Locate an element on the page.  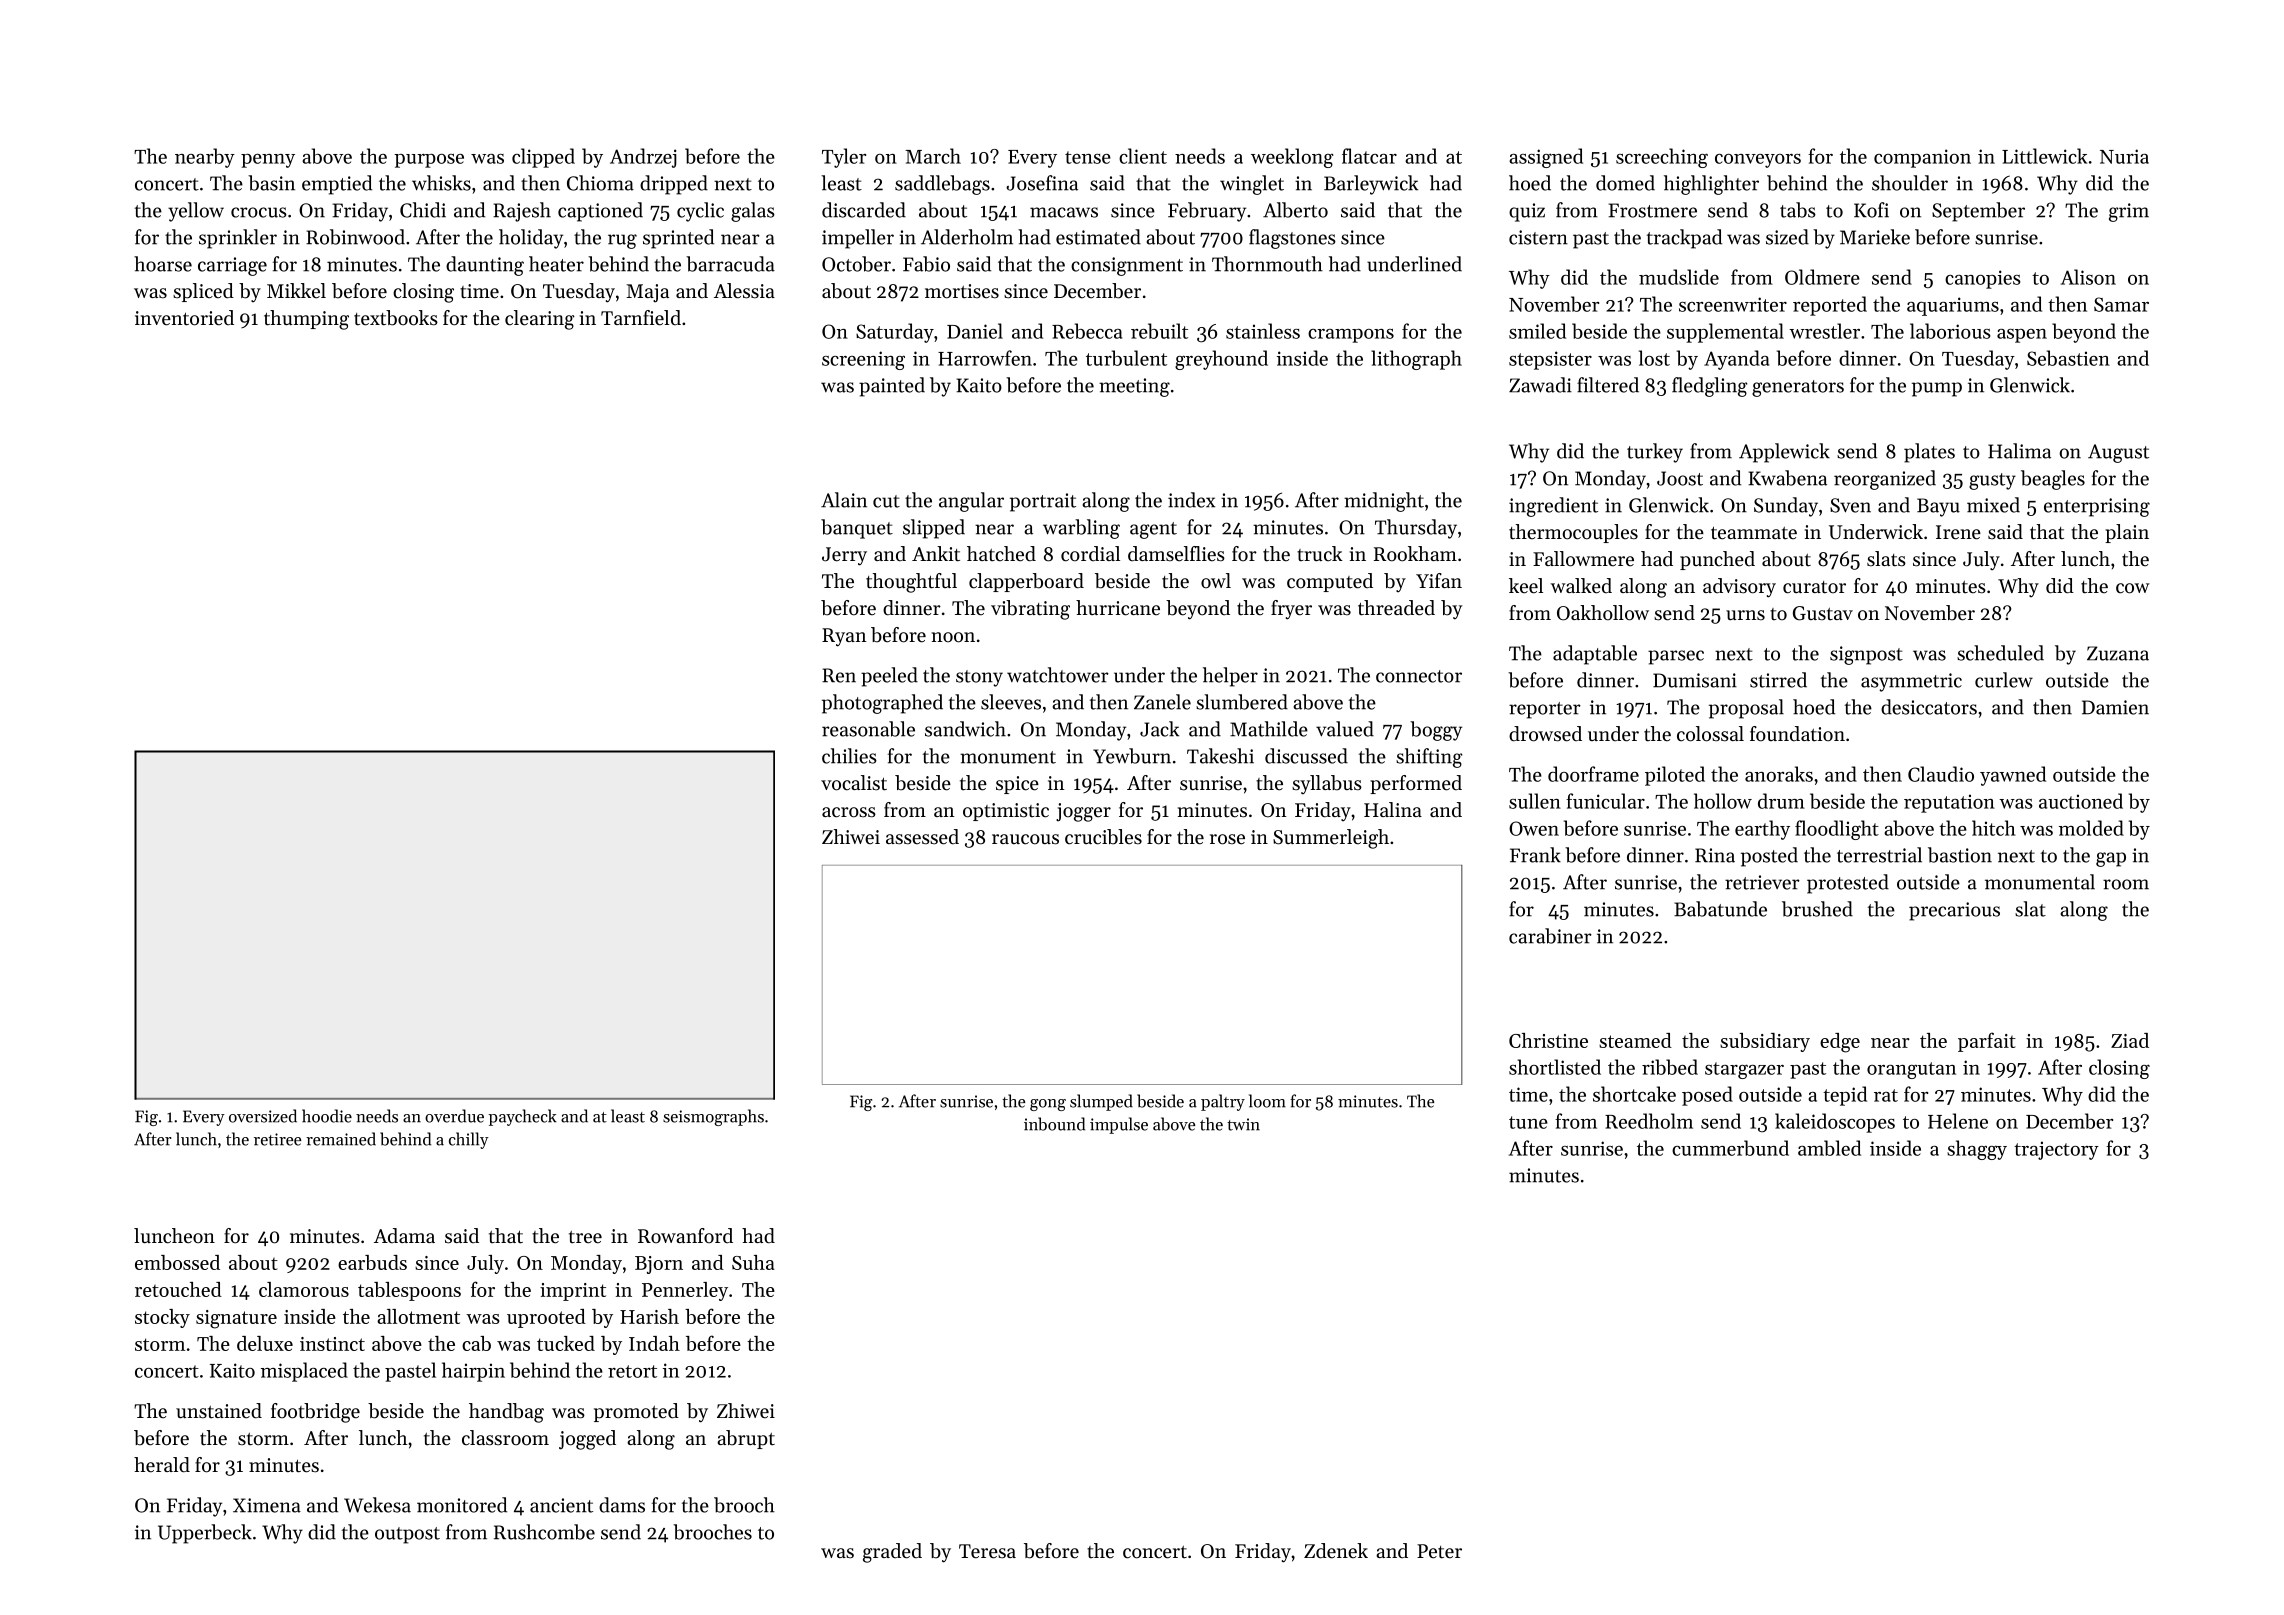
thoughtful is located at coordinates (911, 583).
